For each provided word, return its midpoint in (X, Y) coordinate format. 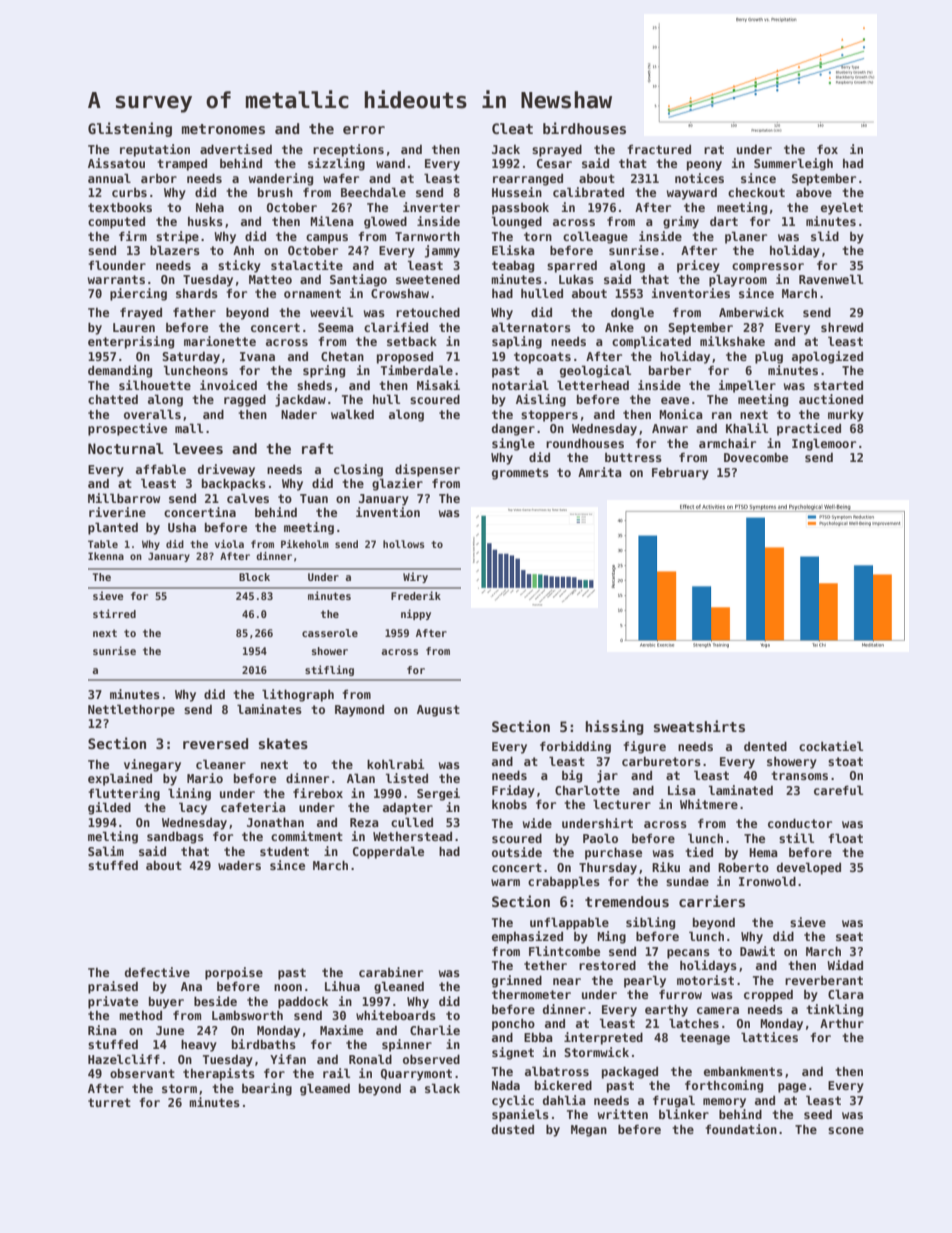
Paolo (600, 838)
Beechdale (373, 192)
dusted (513, 1129)
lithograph (298, 695)
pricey (698, 266)
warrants (116, 279)
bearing (267, 1089)
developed (809, 868)
